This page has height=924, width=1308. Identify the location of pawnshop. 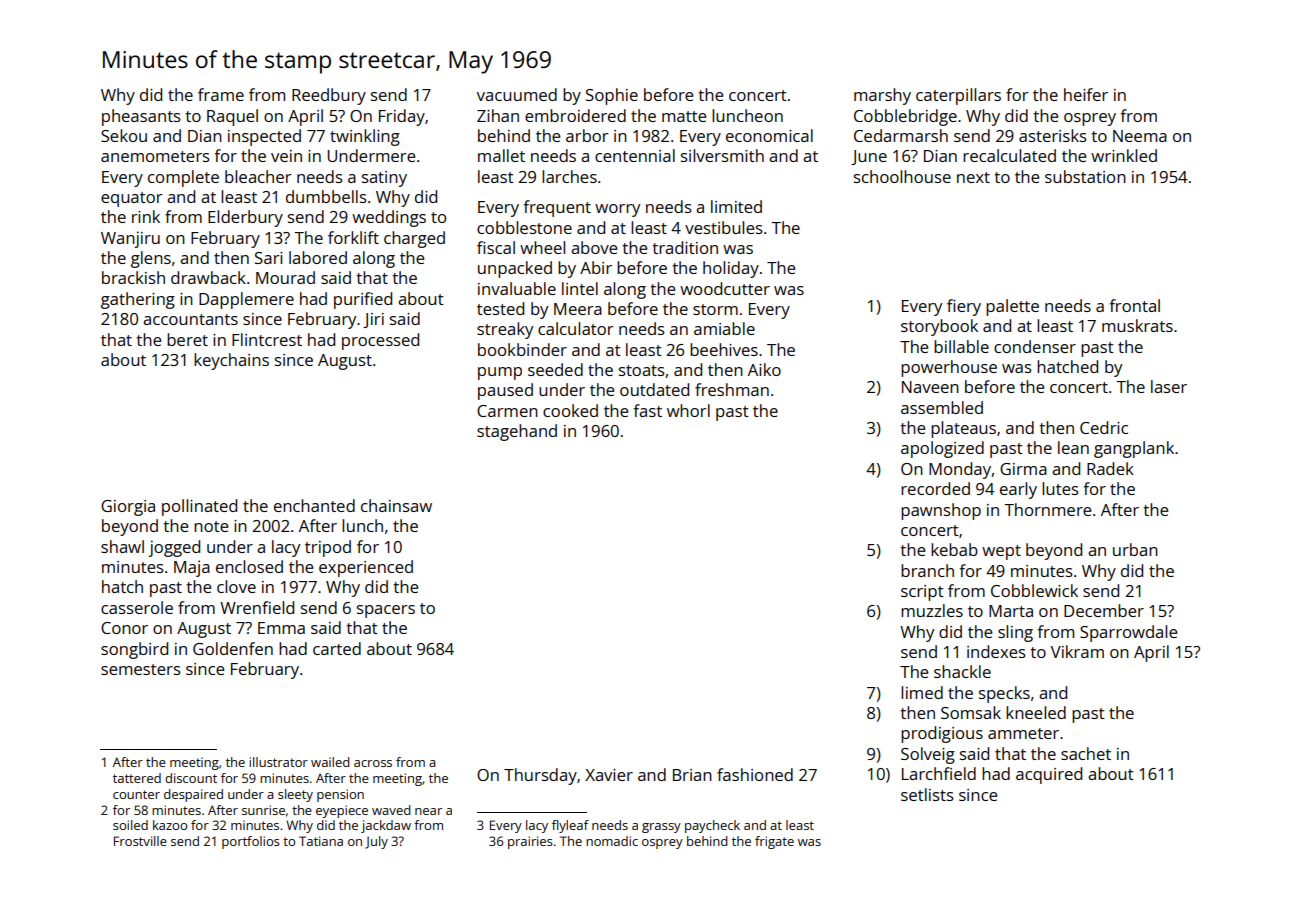
(941, 511).
